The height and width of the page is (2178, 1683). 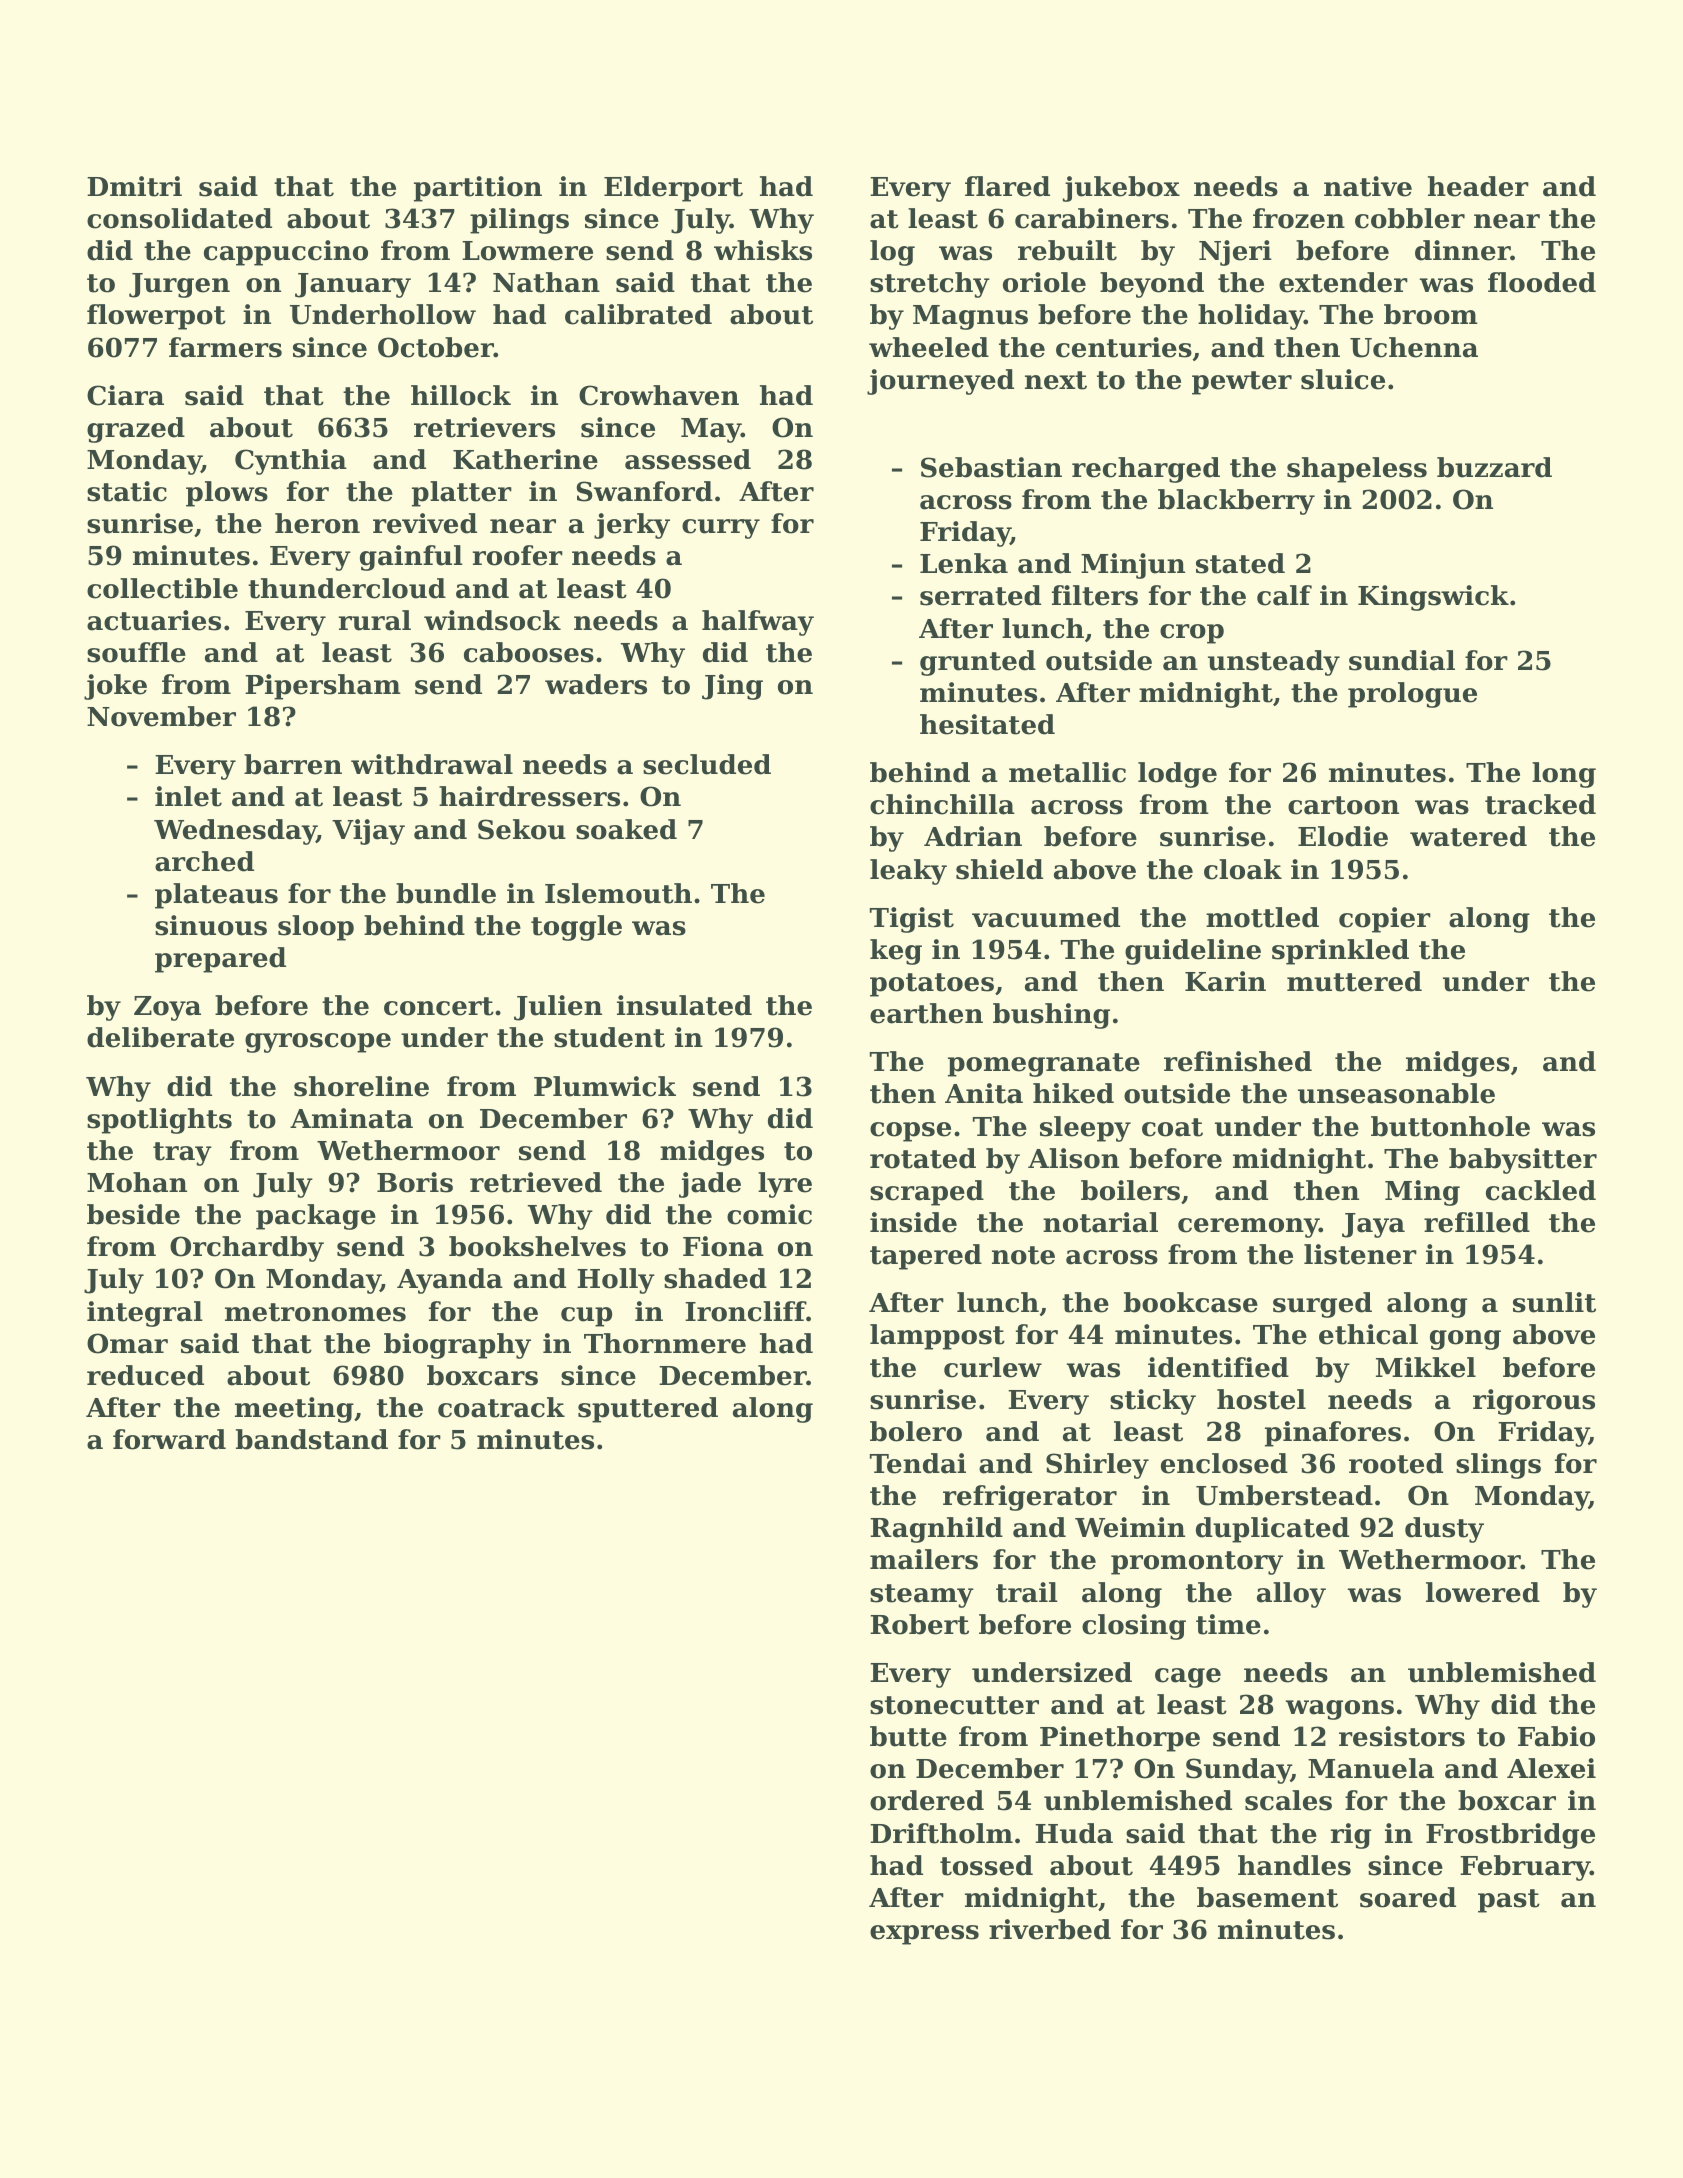 What do you see at coordinates (1007, 186) in the page?
I see `flared` at bounding box center [1007, 186].
